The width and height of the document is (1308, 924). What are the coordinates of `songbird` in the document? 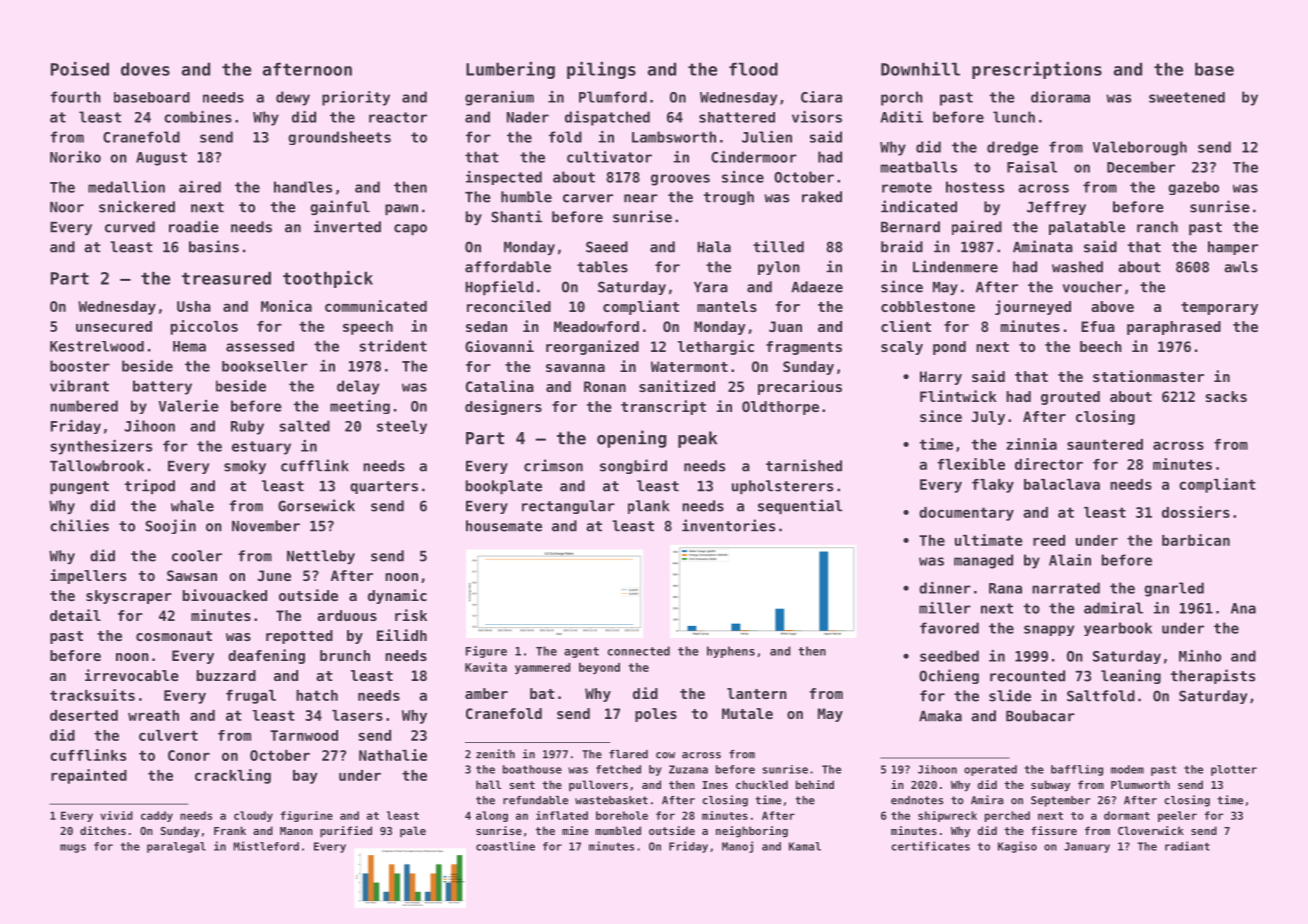 It's located at (633, 466).
